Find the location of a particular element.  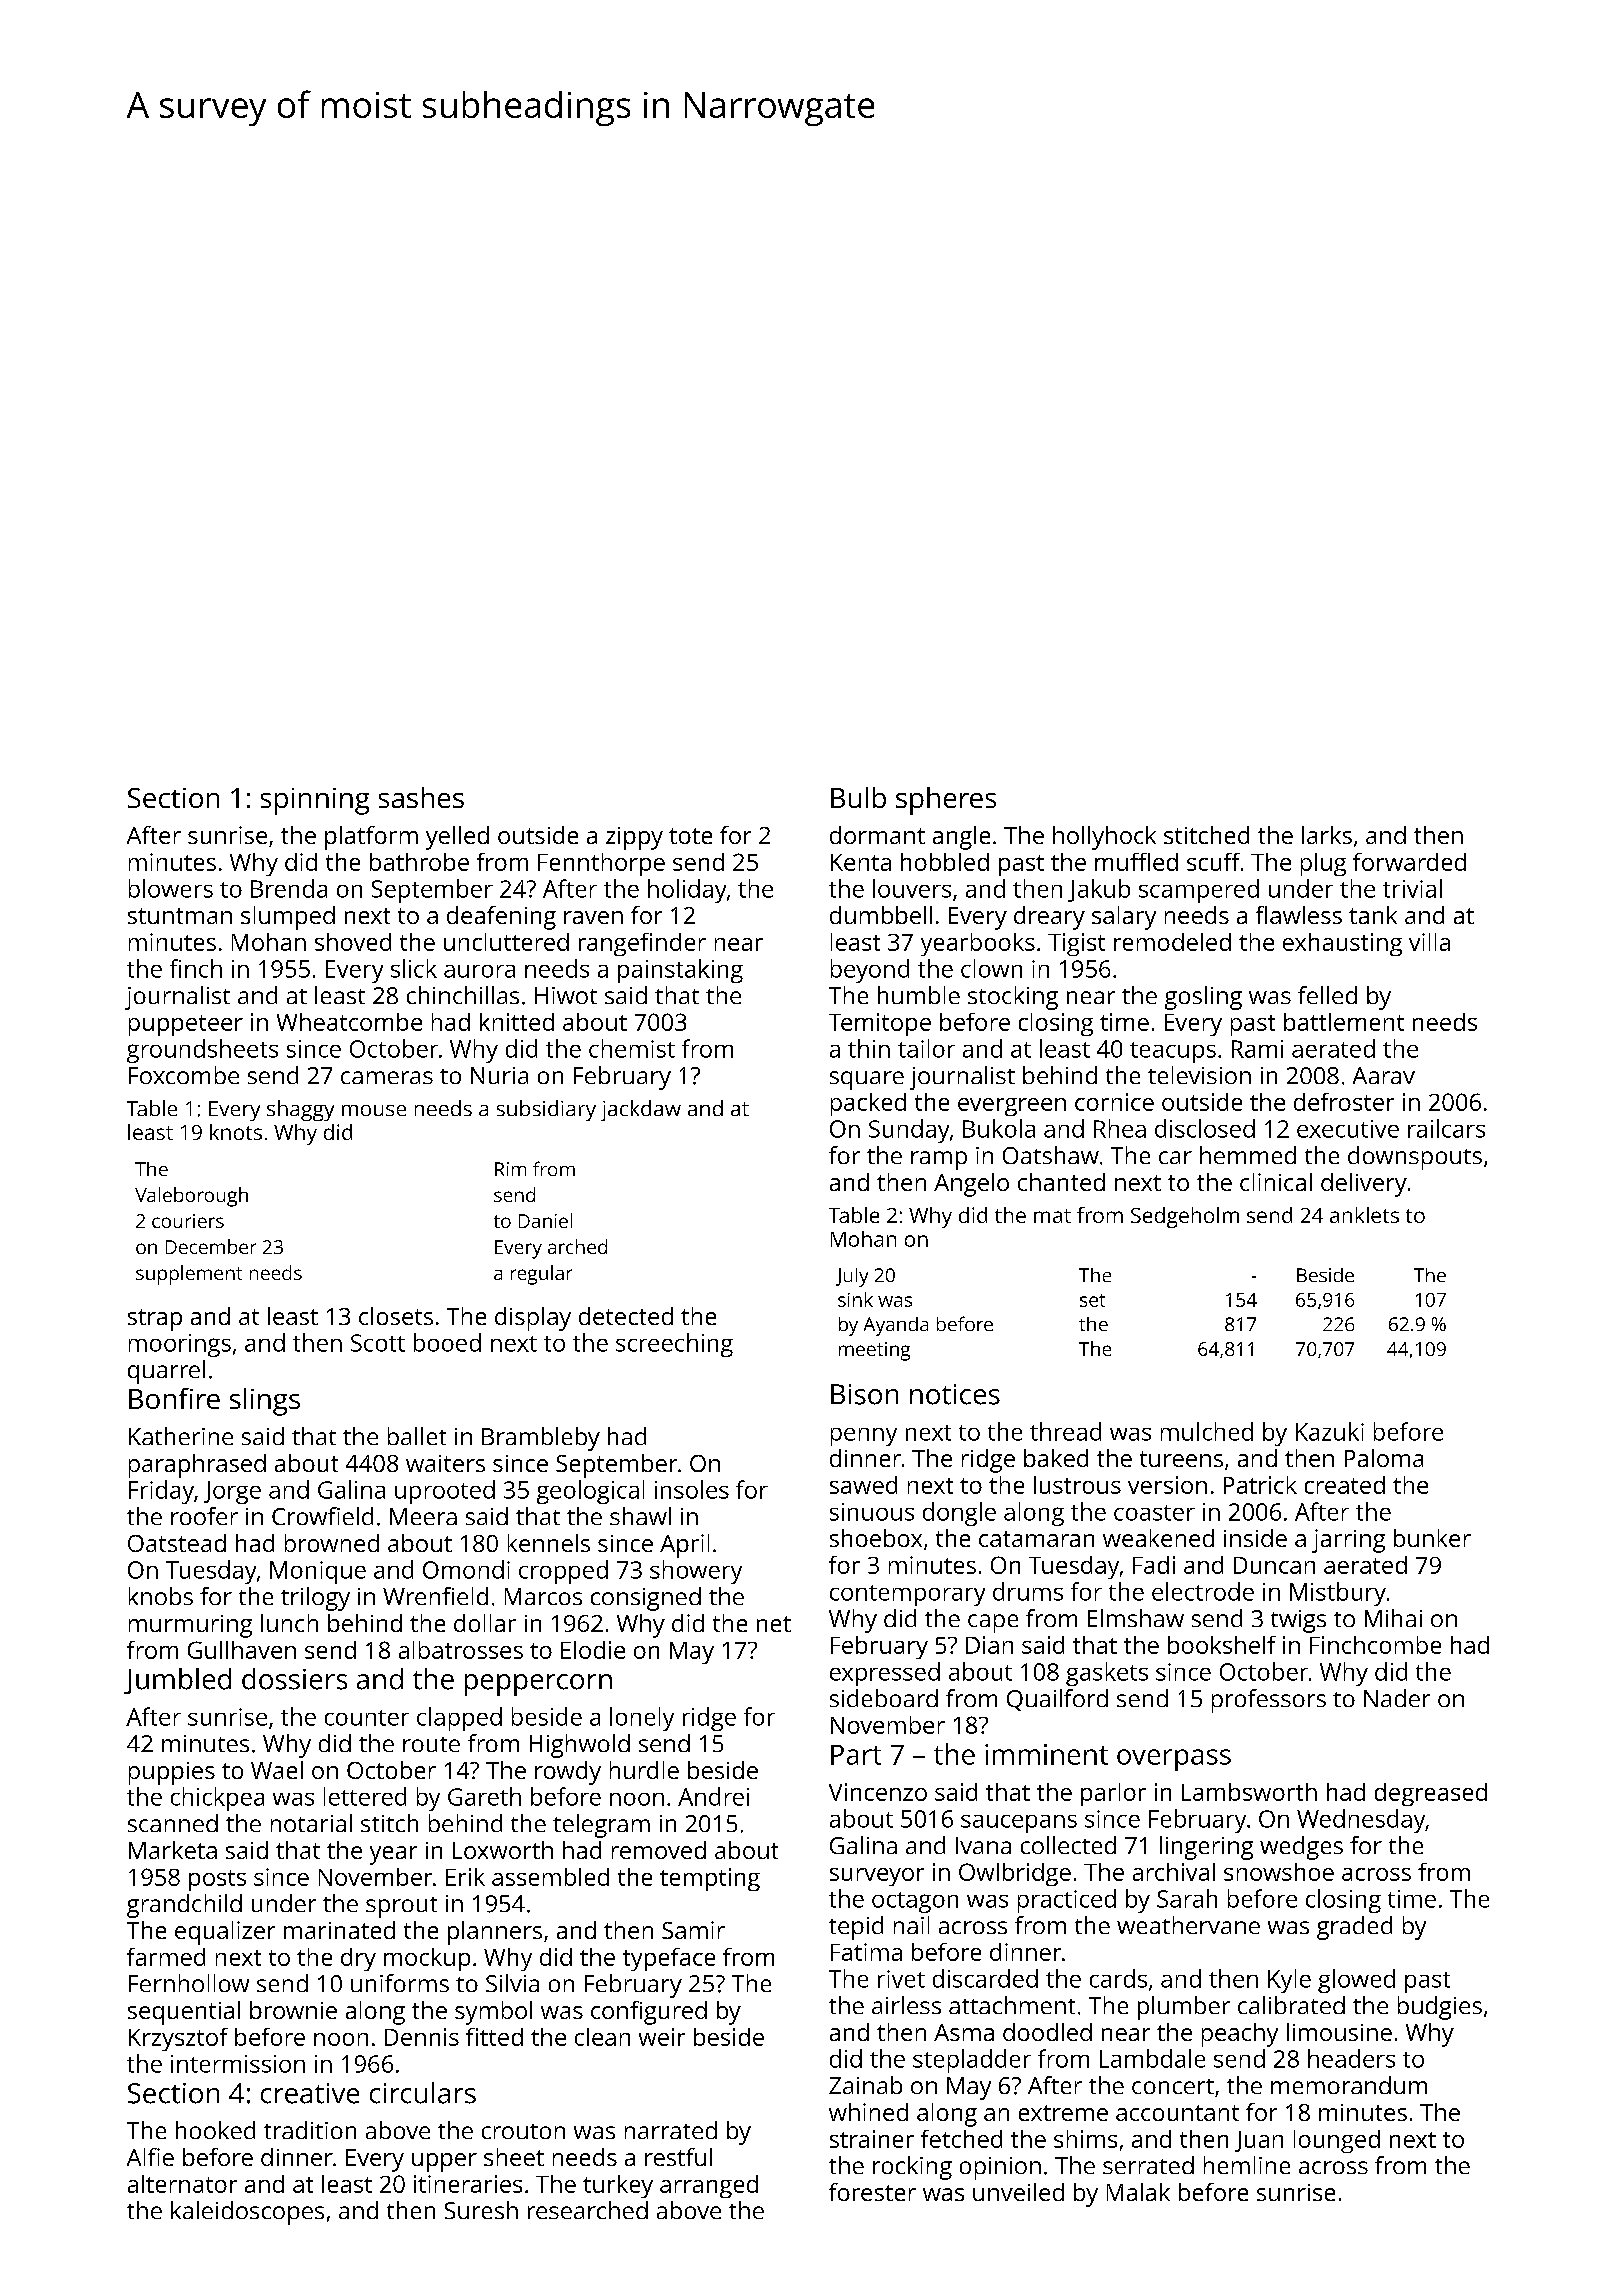

supplement is located at coordinates (189, 1275).
